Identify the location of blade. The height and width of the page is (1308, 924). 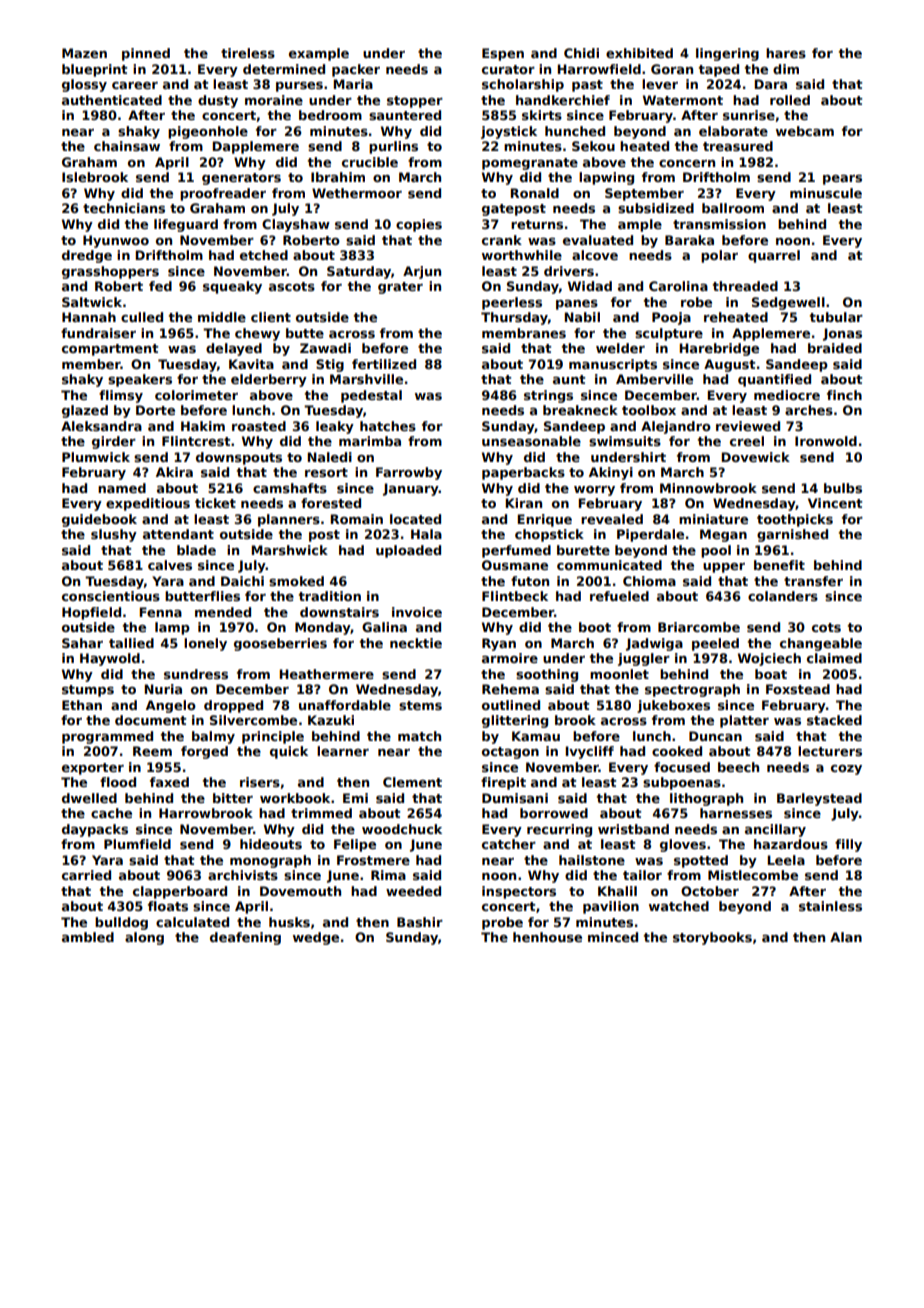
(196, 550).
